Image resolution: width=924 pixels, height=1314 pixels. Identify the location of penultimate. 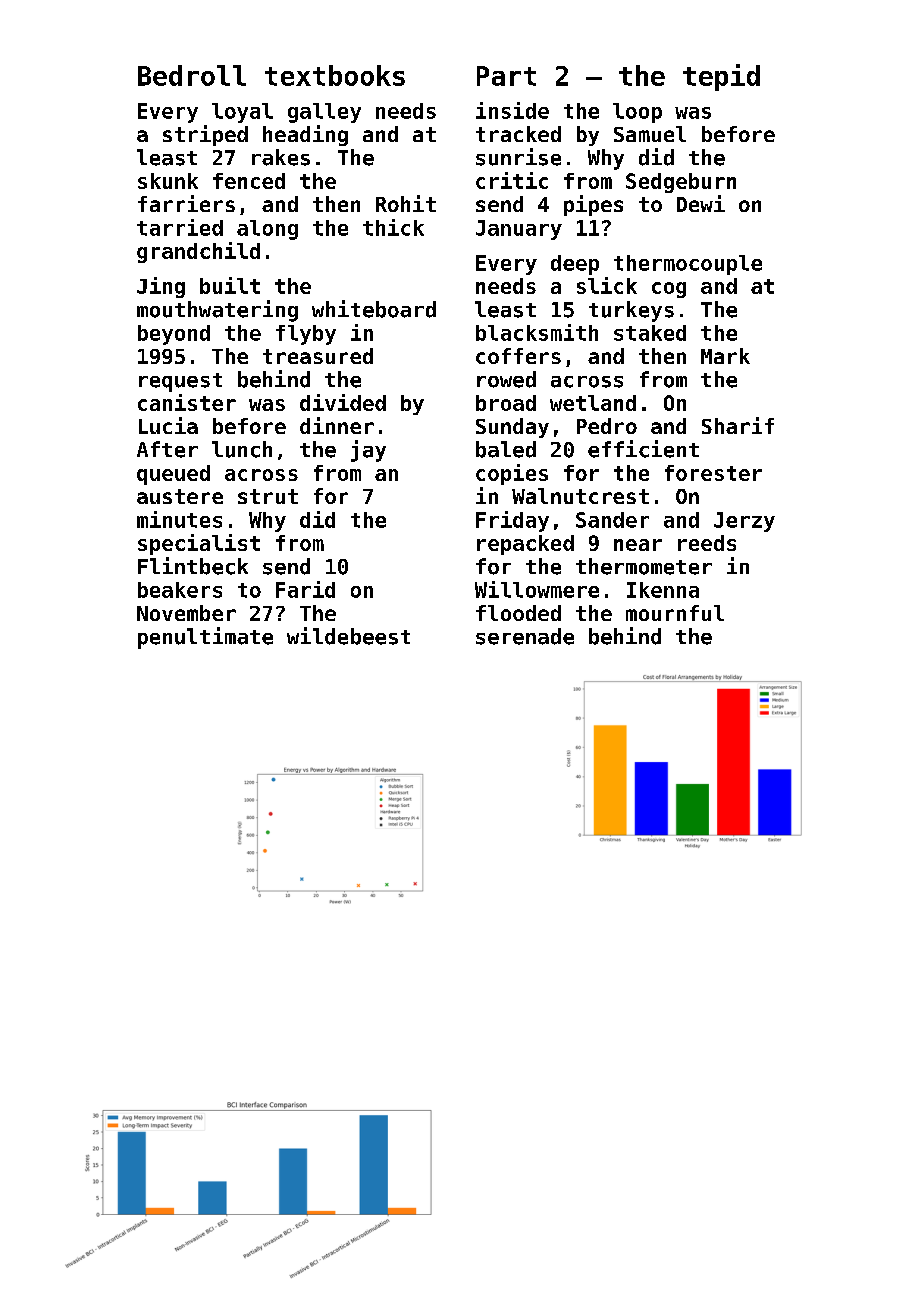
(205, 638).
